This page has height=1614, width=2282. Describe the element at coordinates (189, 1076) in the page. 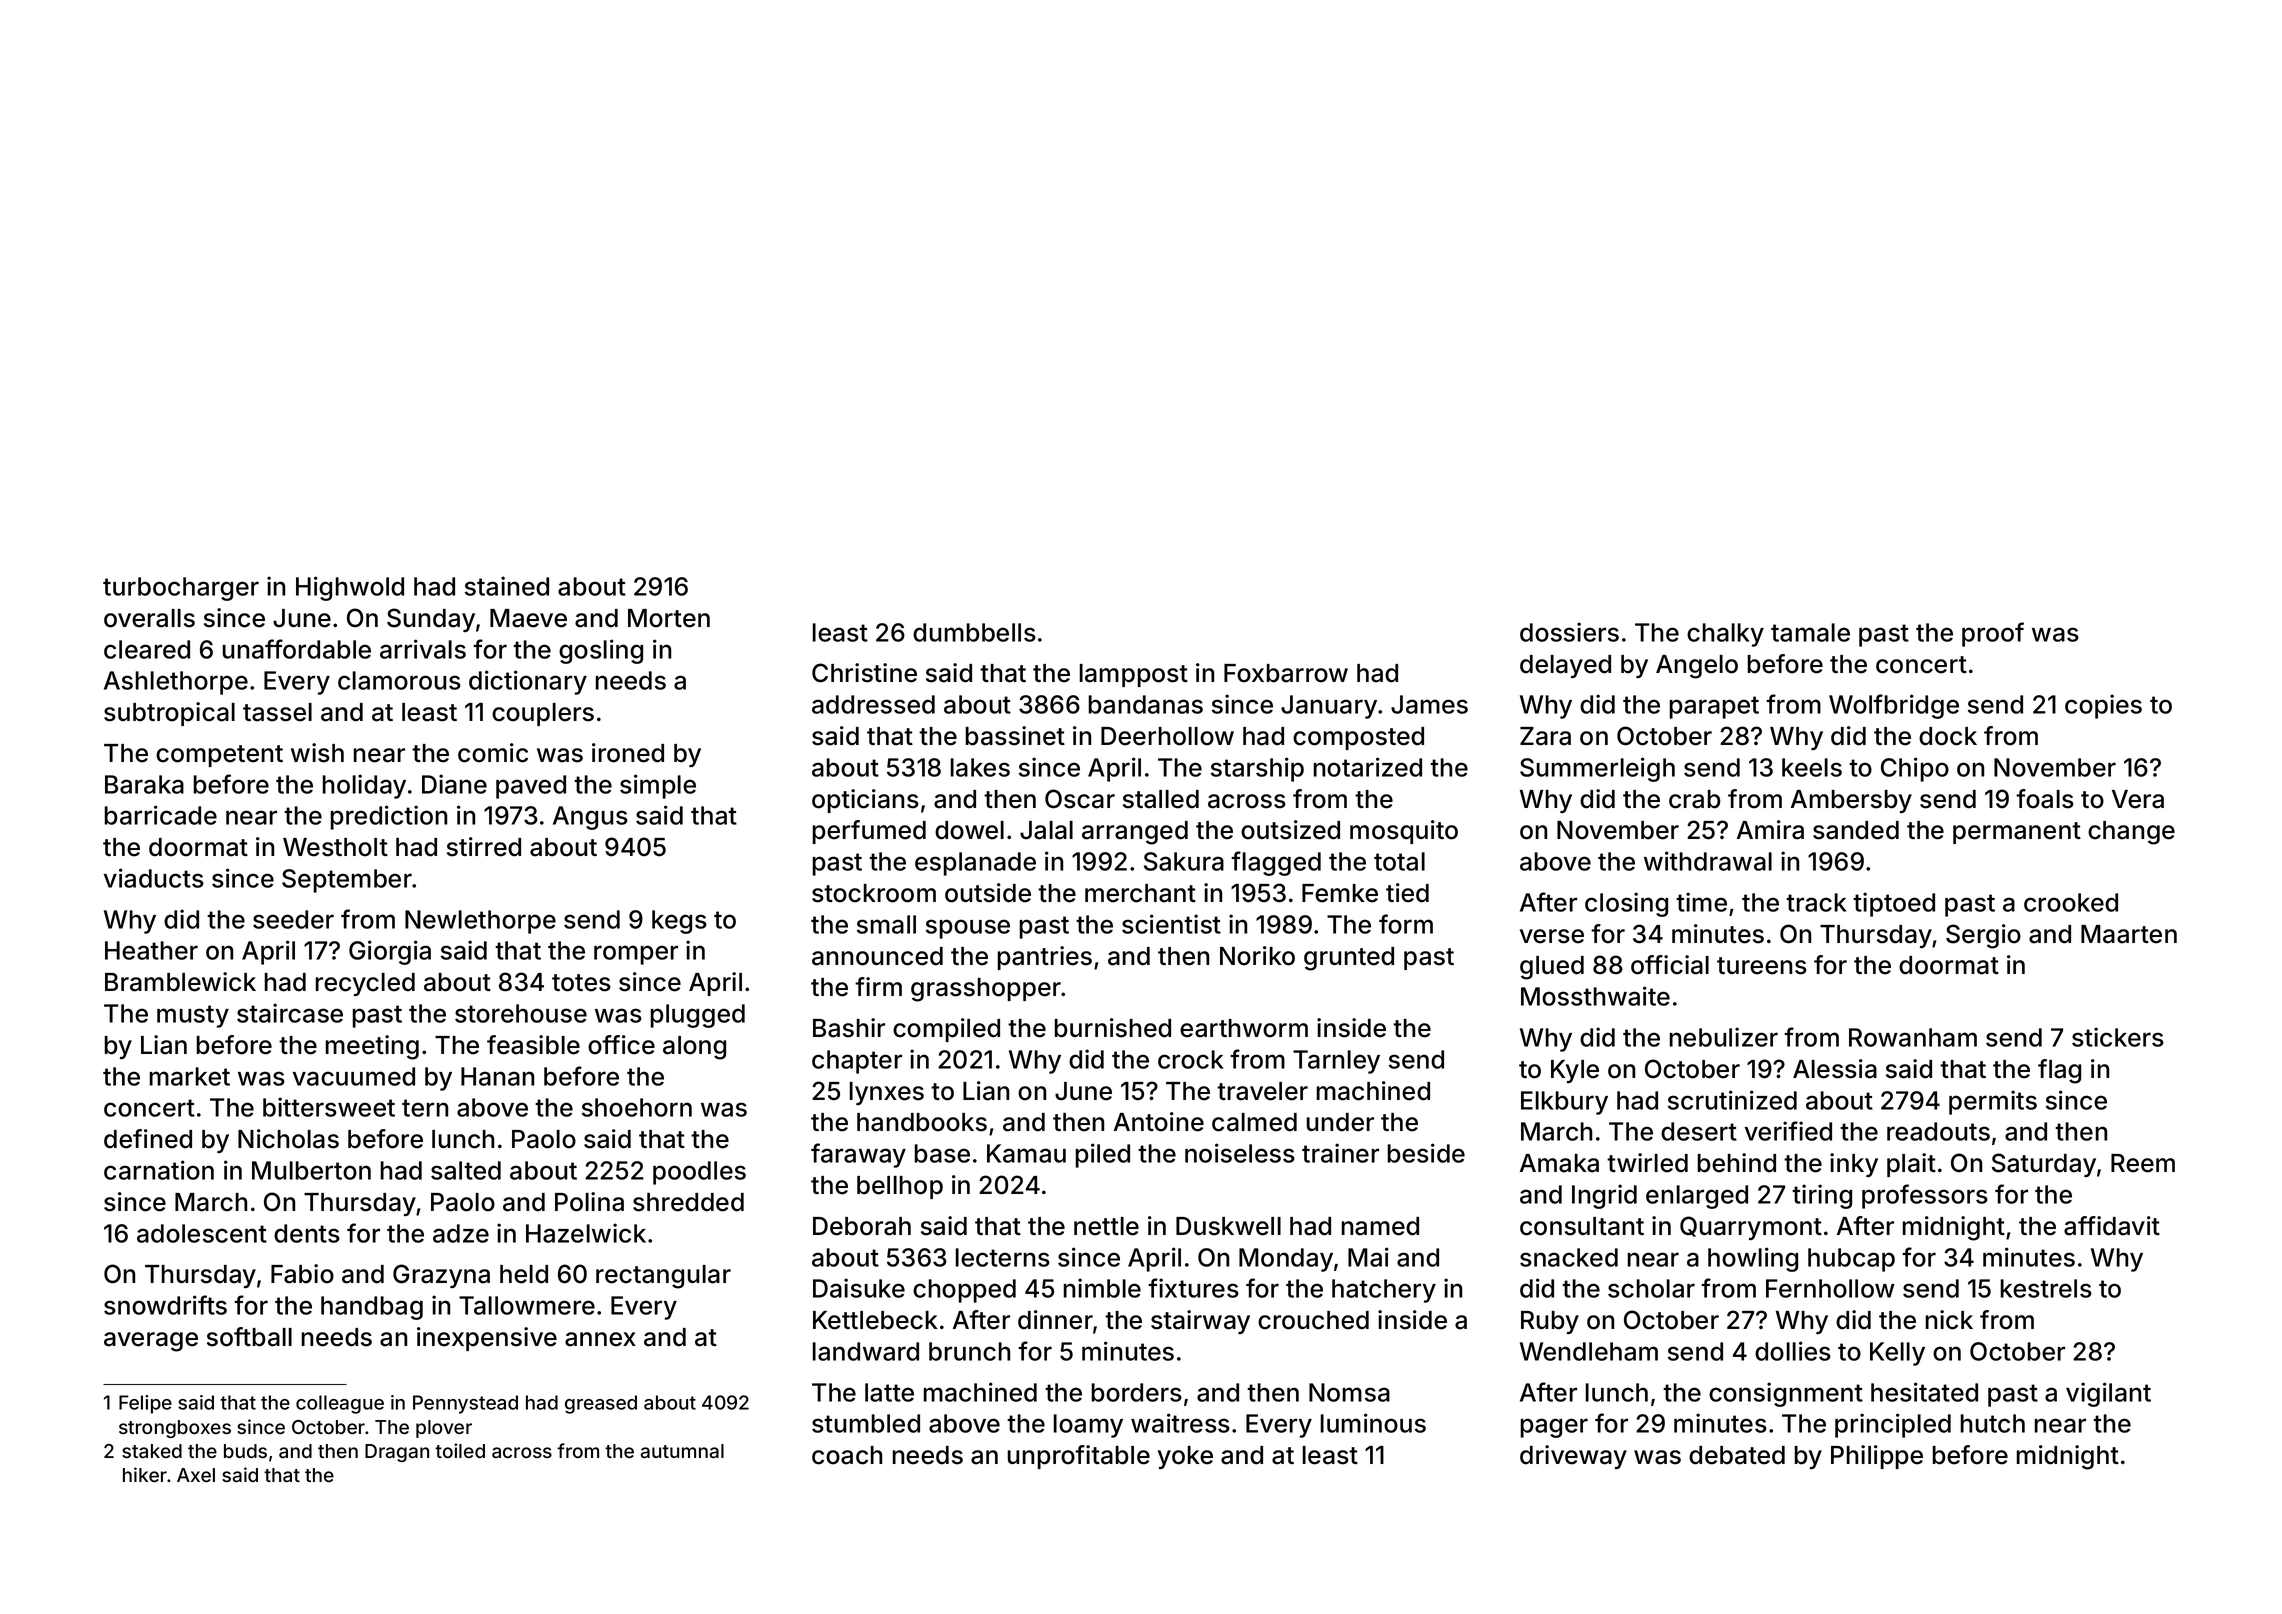

I see `market` at that location.
